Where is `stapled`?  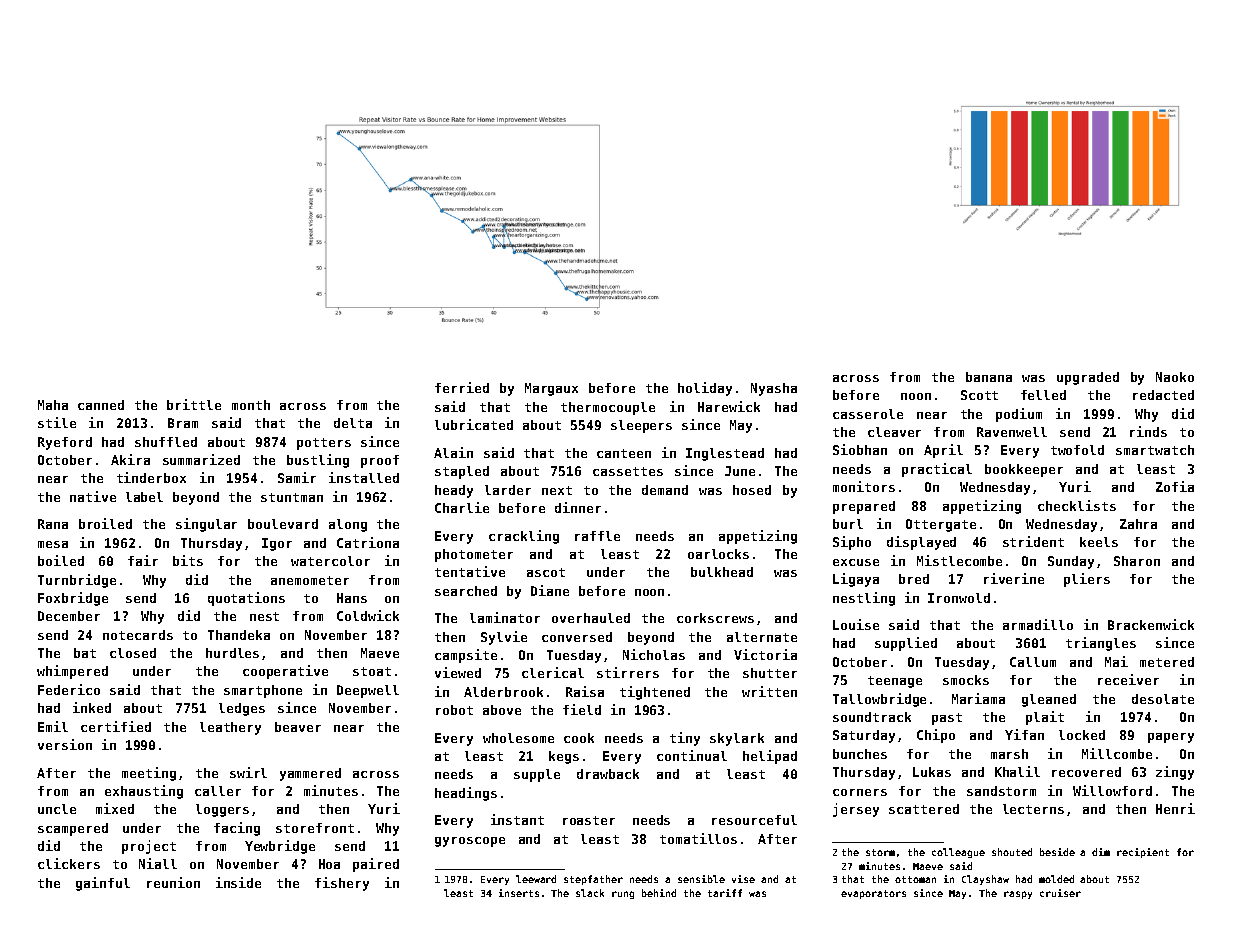 stapled is located at coordinates (462, 472).
